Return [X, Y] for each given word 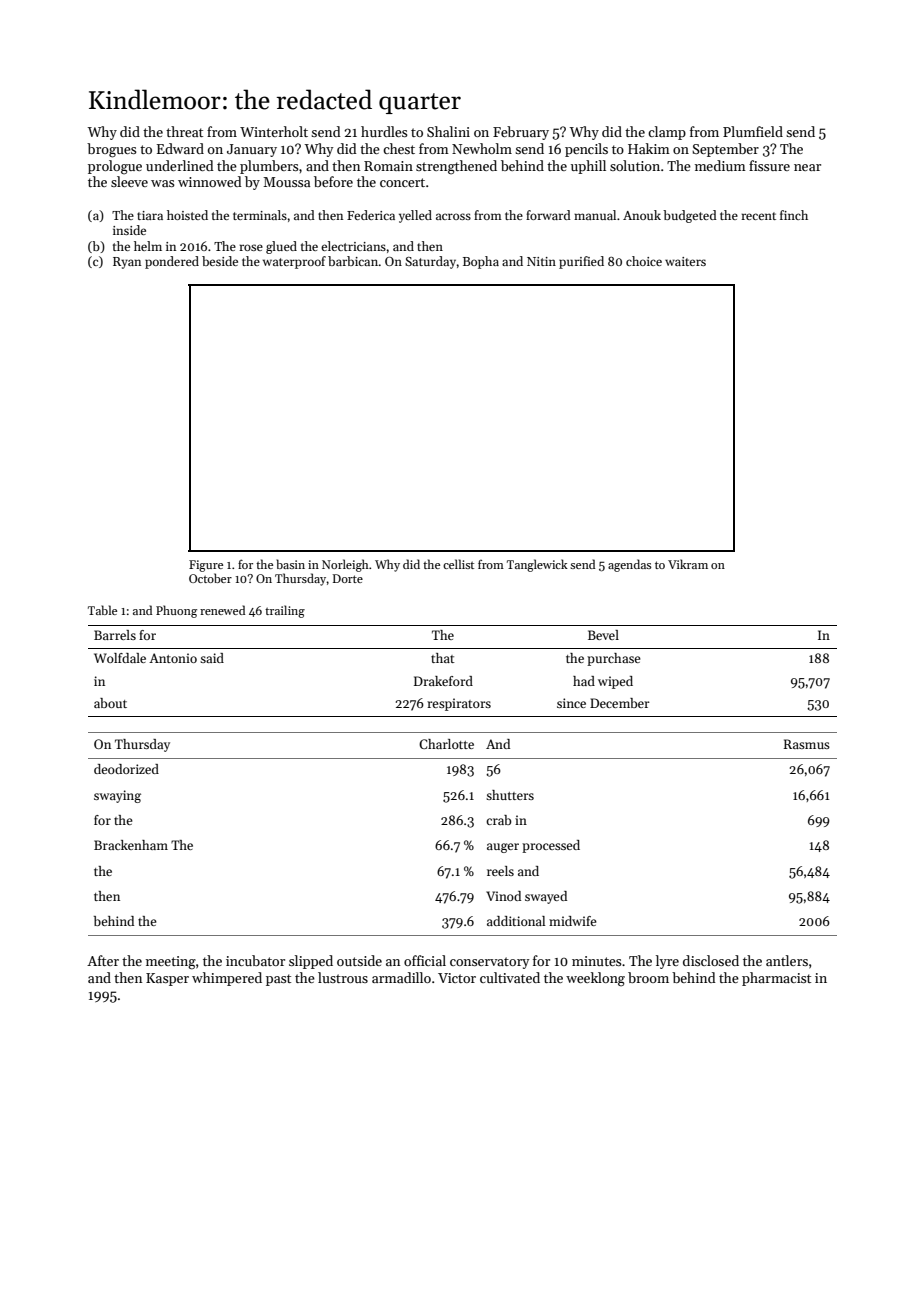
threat [184, 131]
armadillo [401, 977]
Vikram [688, 564]
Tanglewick [537, 565]
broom [648, 977]
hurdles [384, 131]
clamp [667, 133]
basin [290, 564]
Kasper [167, 979]
